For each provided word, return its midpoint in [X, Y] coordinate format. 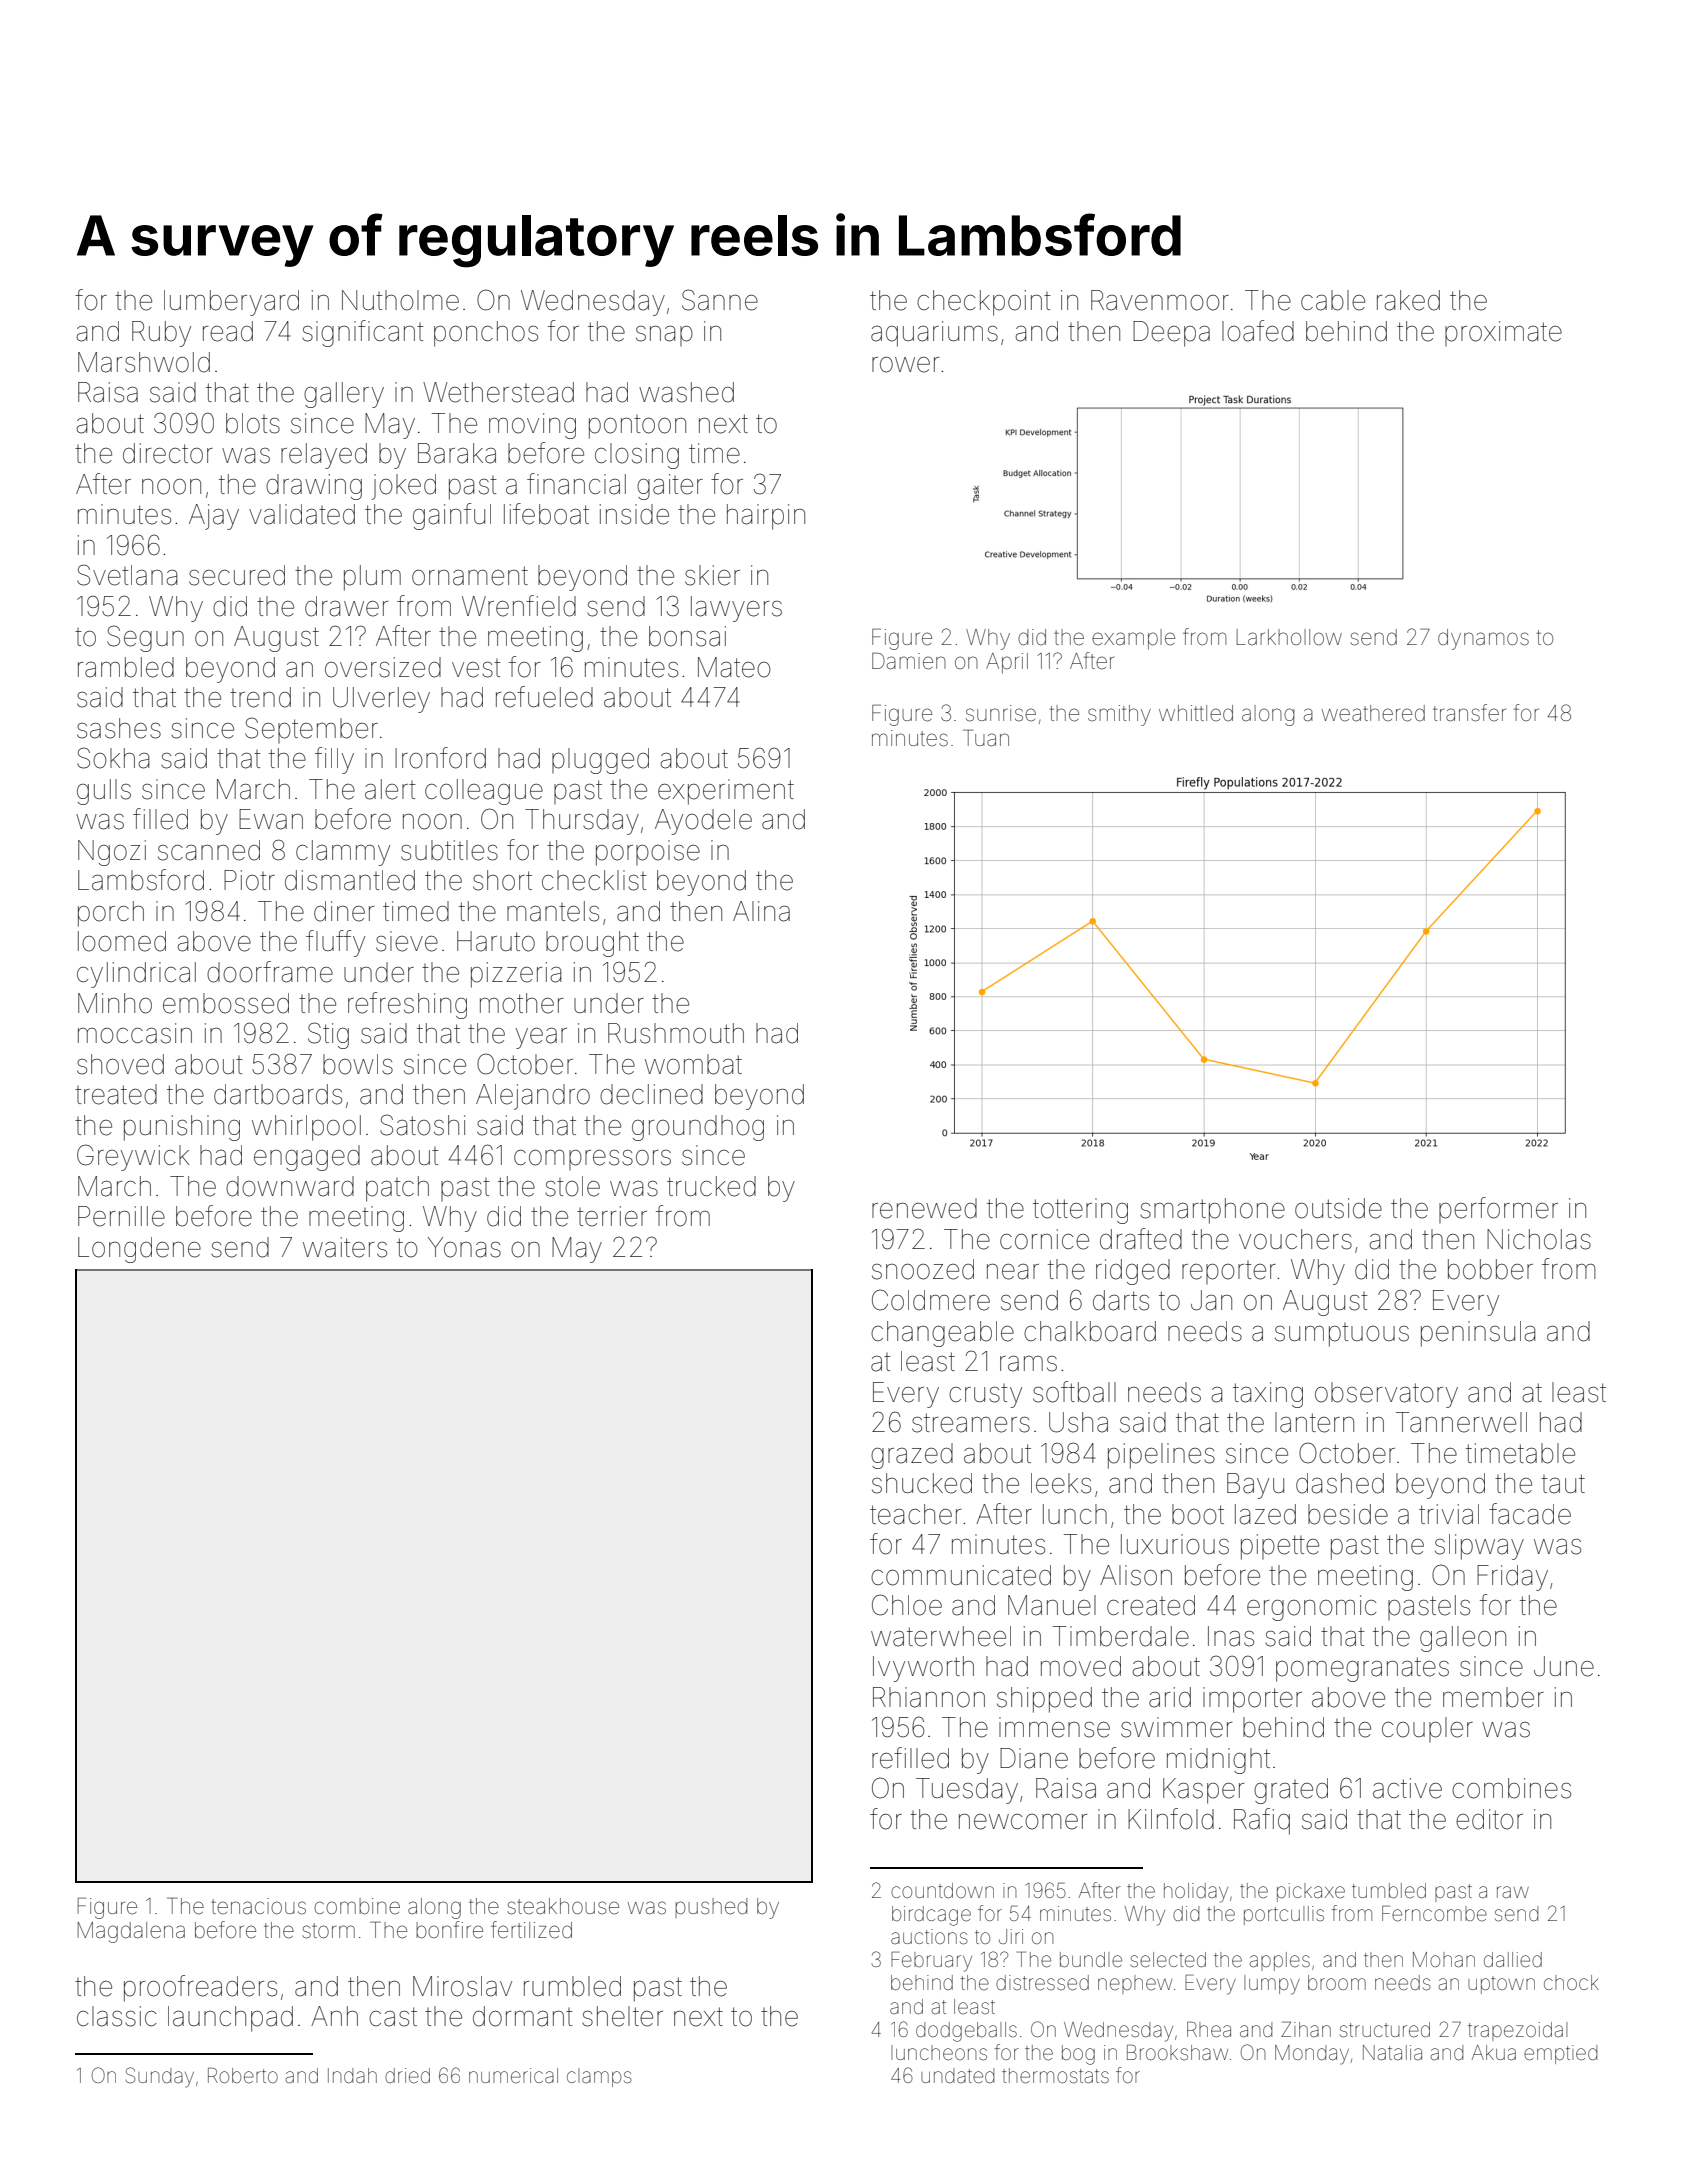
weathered [1373, 713]
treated [116, 1094]
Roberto [243, 2075]
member [1493, 1697]
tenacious [258, 1906]
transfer [1469, 713]
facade [1530, 1514]
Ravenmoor [1160, 300]
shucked [922, 1483]
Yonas [464, 1247]
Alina [761, 911]
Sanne [720, 300]
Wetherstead [498, 392]
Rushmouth [676, 1033]
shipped [1044, 1700]
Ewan [271, 819]
